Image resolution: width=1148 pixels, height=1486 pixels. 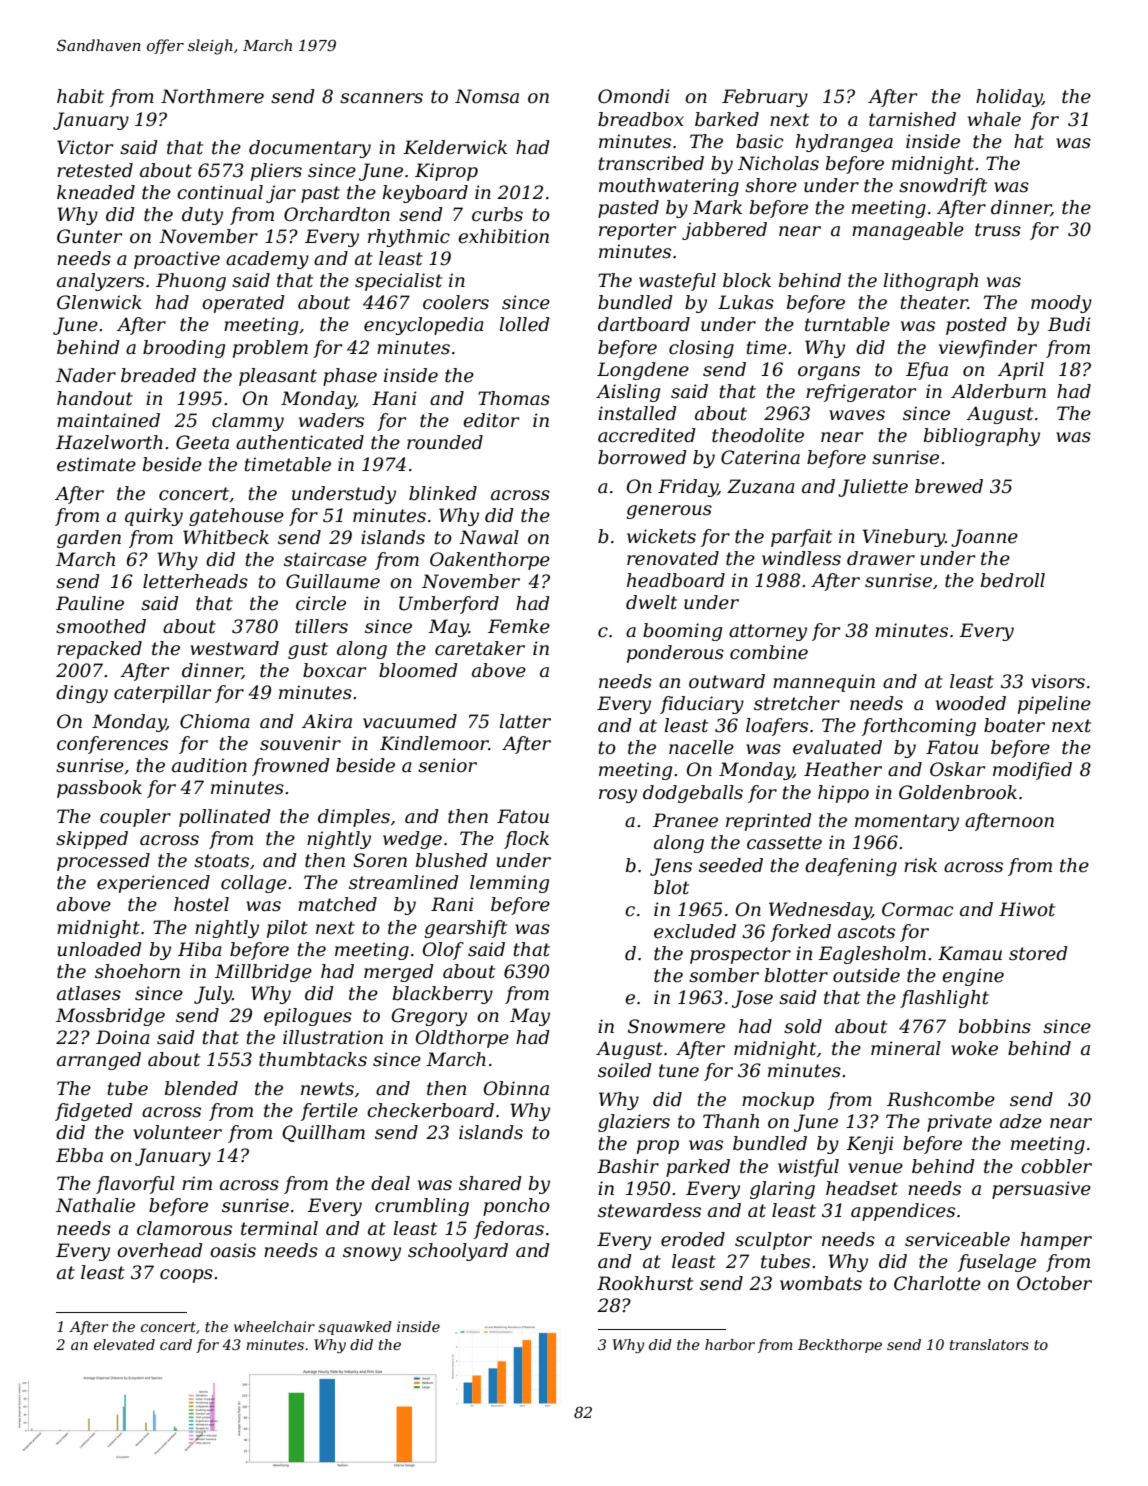 I want to click on specialist, so click(x=398, y=282).
